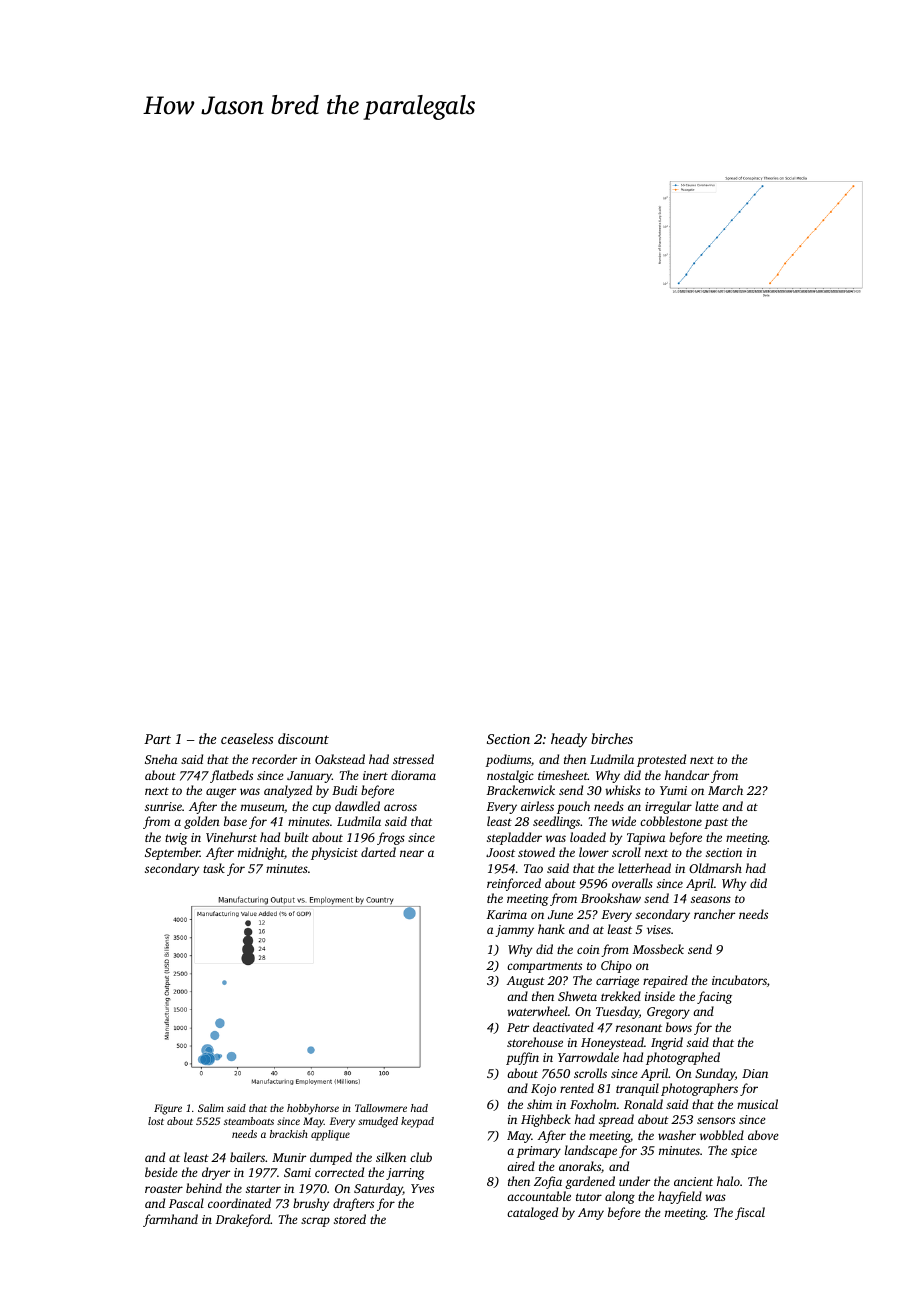 This page has height=1314, width=924. What do you see at coordinates (350, 1219) in the page?
I see `stored` at bounding box center [350, 1219].
